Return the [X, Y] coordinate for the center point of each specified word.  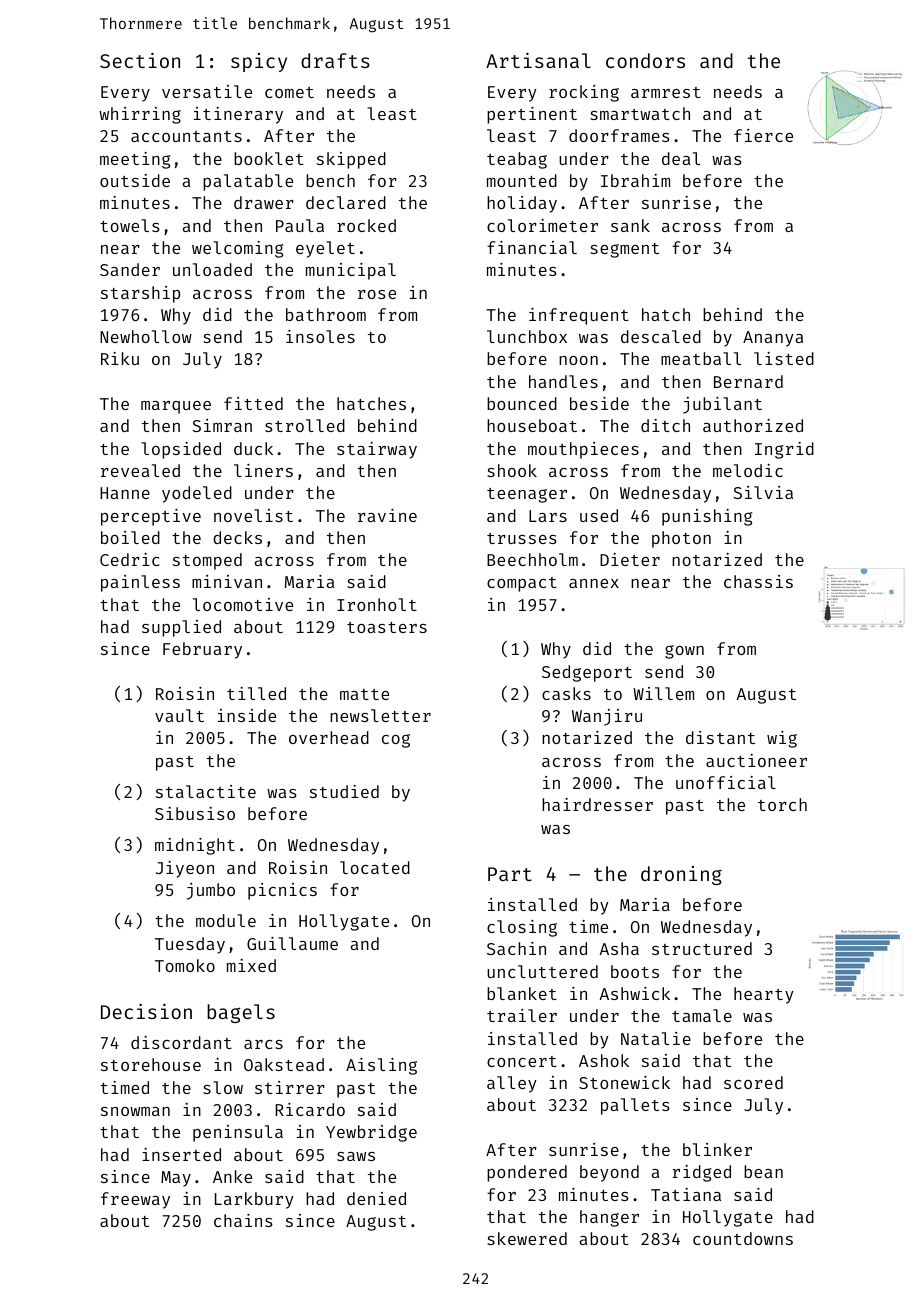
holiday [522, 204]
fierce [763, 135]
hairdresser [597, 804]
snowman [135, 1111]
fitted [253, 403]
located [375, 867]
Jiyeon [185, 869]
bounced [522, 403]
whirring [140, 115]
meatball [701, 358]
